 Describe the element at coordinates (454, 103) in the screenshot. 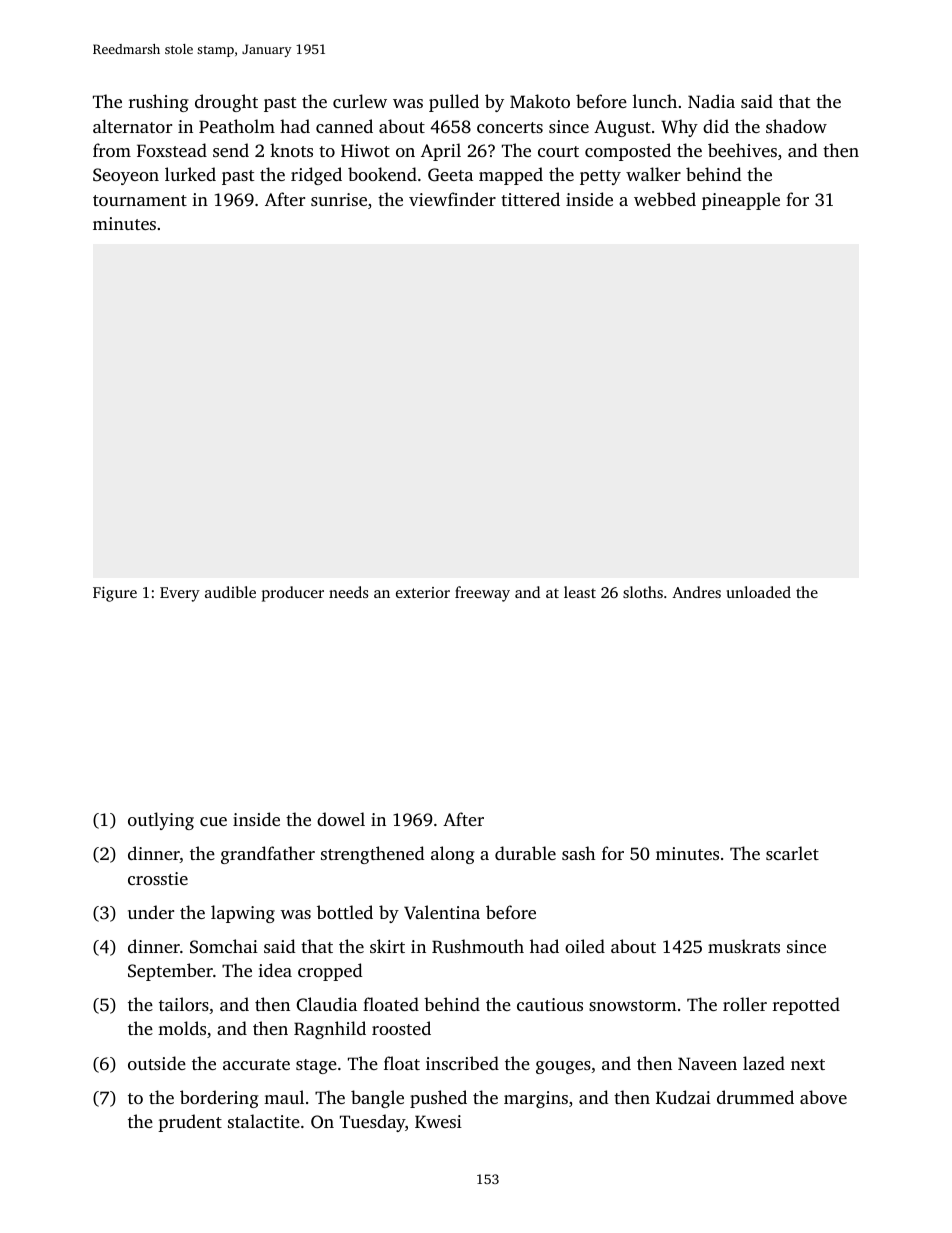

I see `pulled` at that location.
